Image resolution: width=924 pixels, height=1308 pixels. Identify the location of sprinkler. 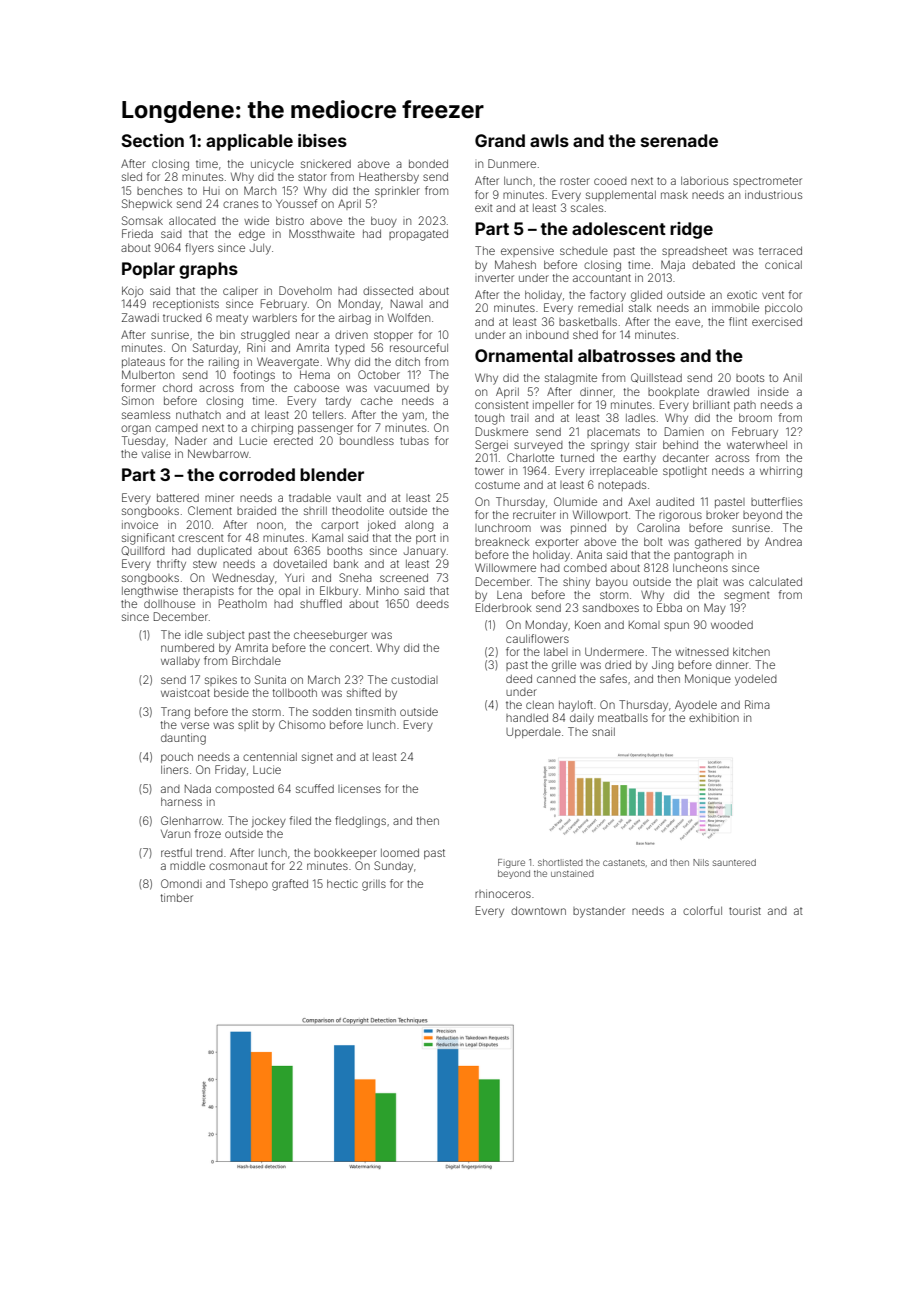
(397, 191).
